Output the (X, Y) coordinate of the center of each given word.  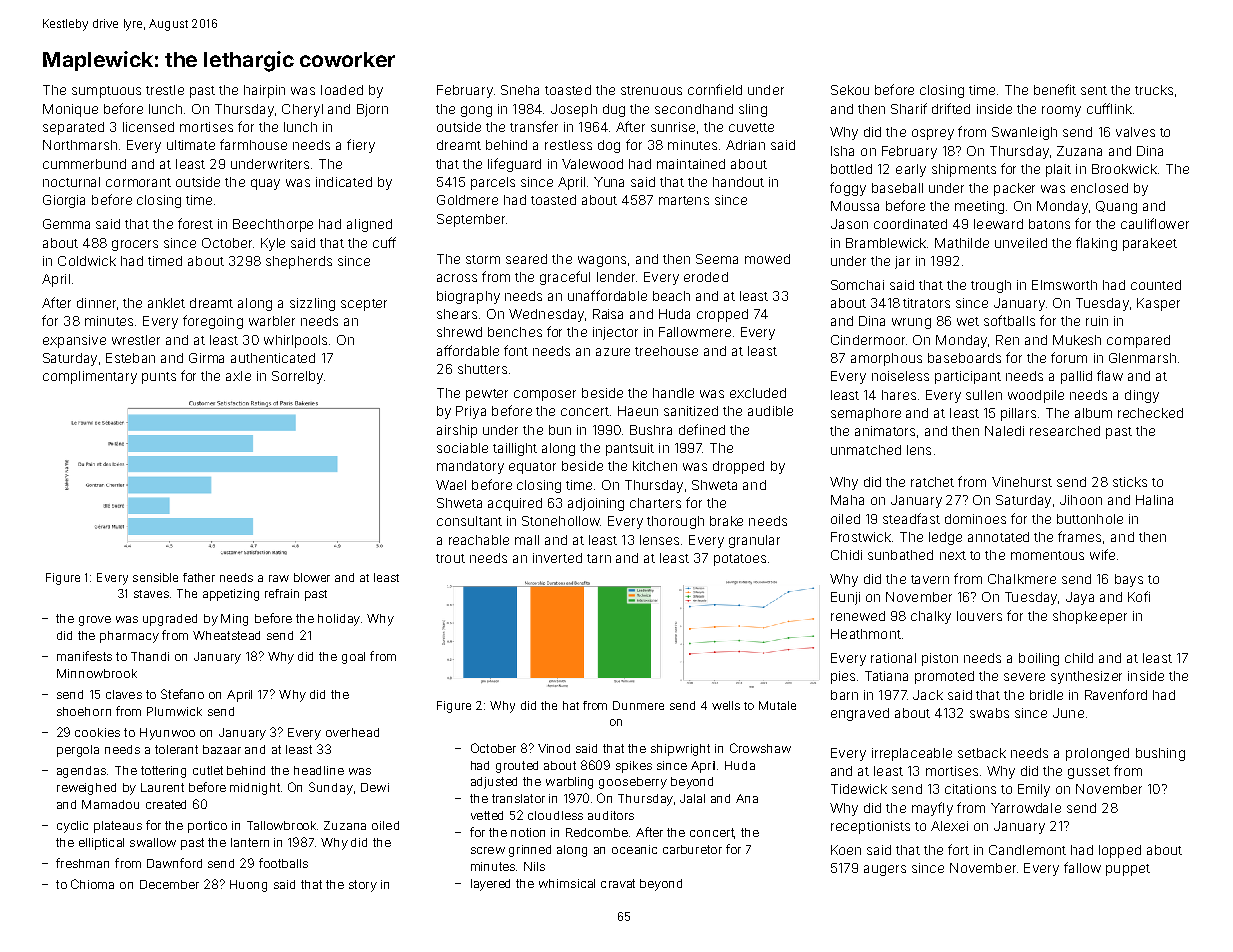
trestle (165, 90)
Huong (248, 886)
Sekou (850, 90)
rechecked (1150, 413)
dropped (738, 467)
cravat (618, 883)
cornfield (715, 89)
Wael (451, 485)
